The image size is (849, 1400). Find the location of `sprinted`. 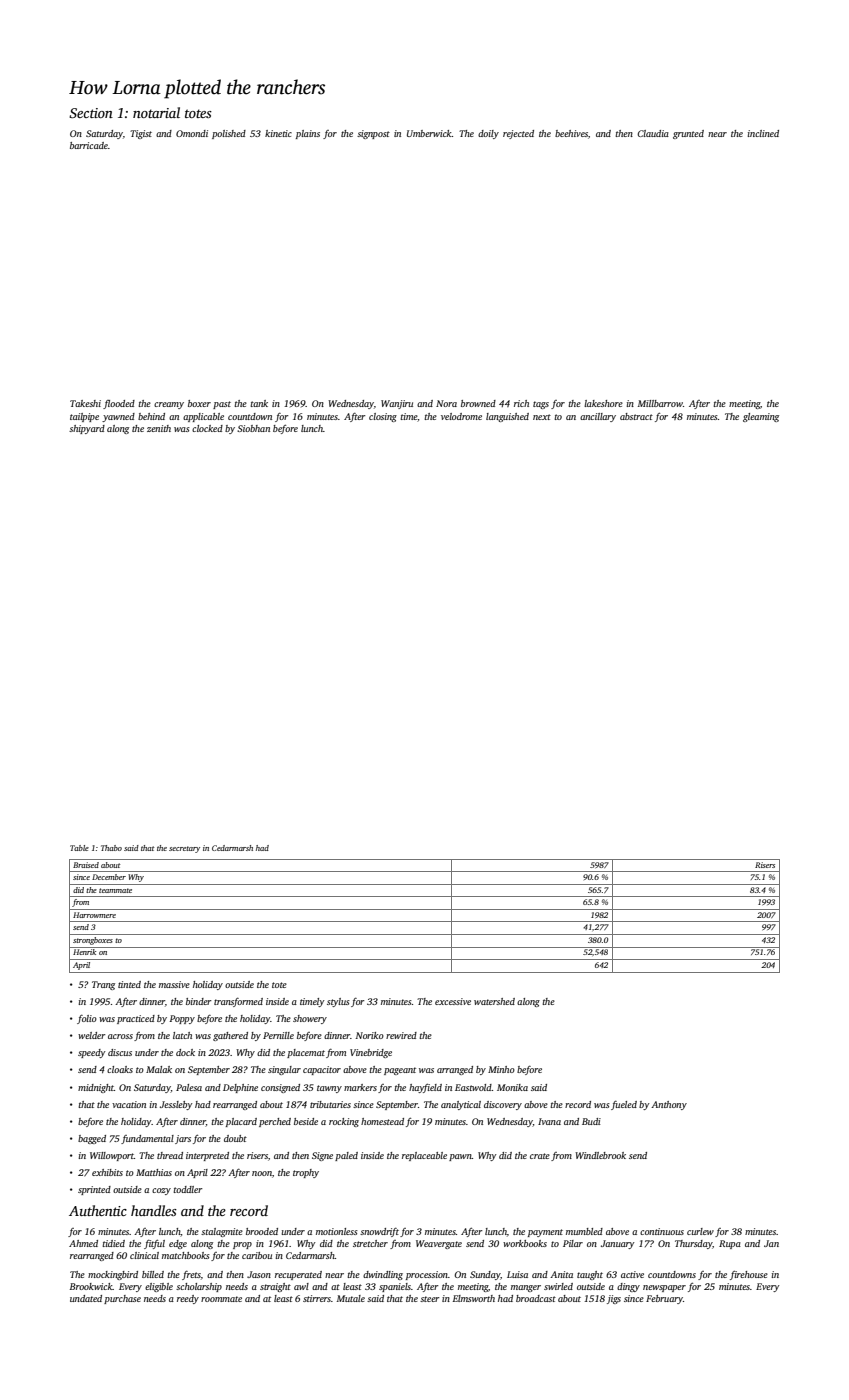

sprinted is located at coordinates (94, 1190).
